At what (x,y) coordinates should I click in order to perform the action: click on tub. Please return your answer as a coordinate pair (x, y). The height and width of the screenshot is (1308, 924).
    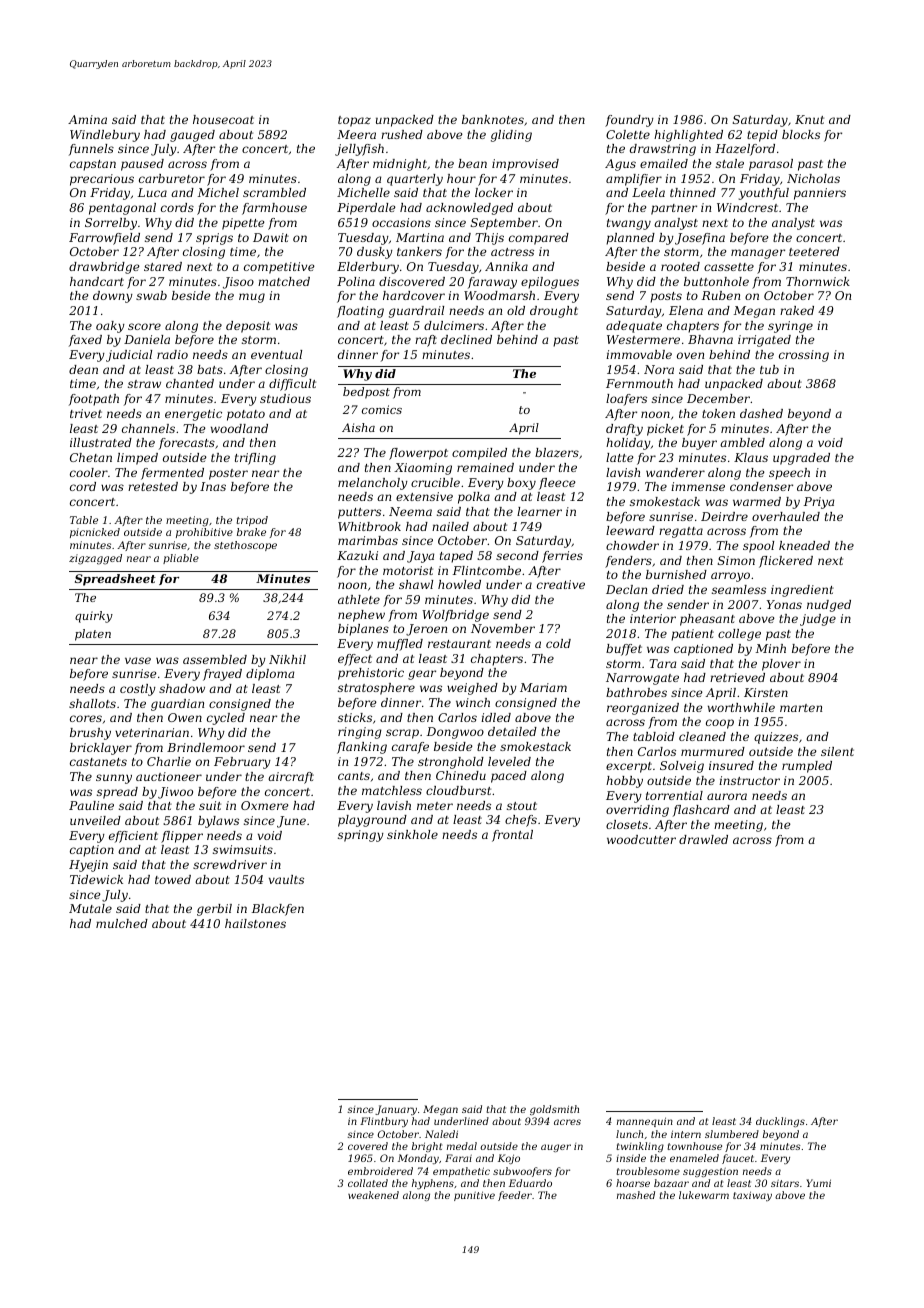
    Looking at the image, I should click on (769, 369).
